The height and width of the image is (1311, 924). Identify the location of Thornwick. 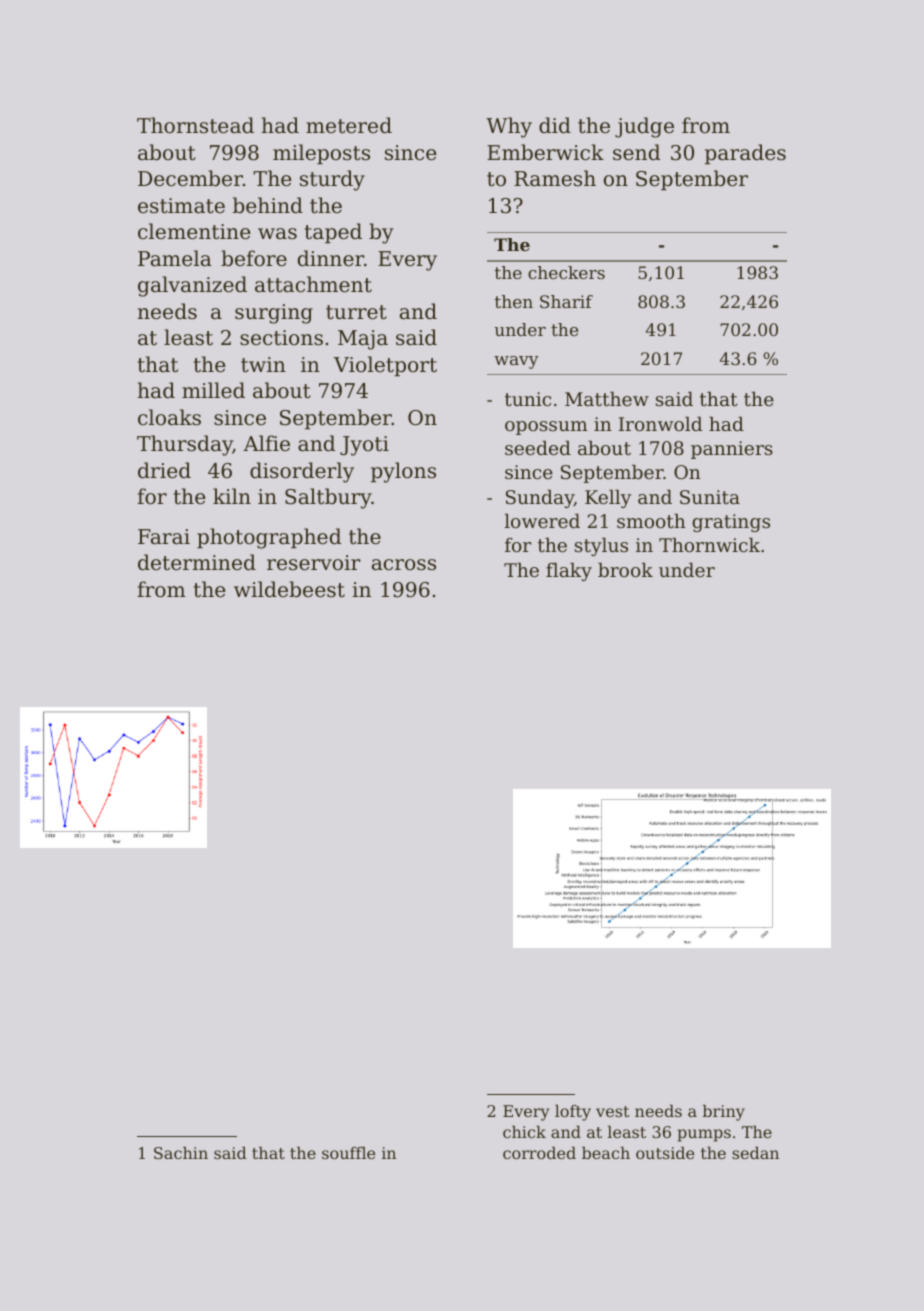
(709, 545).
